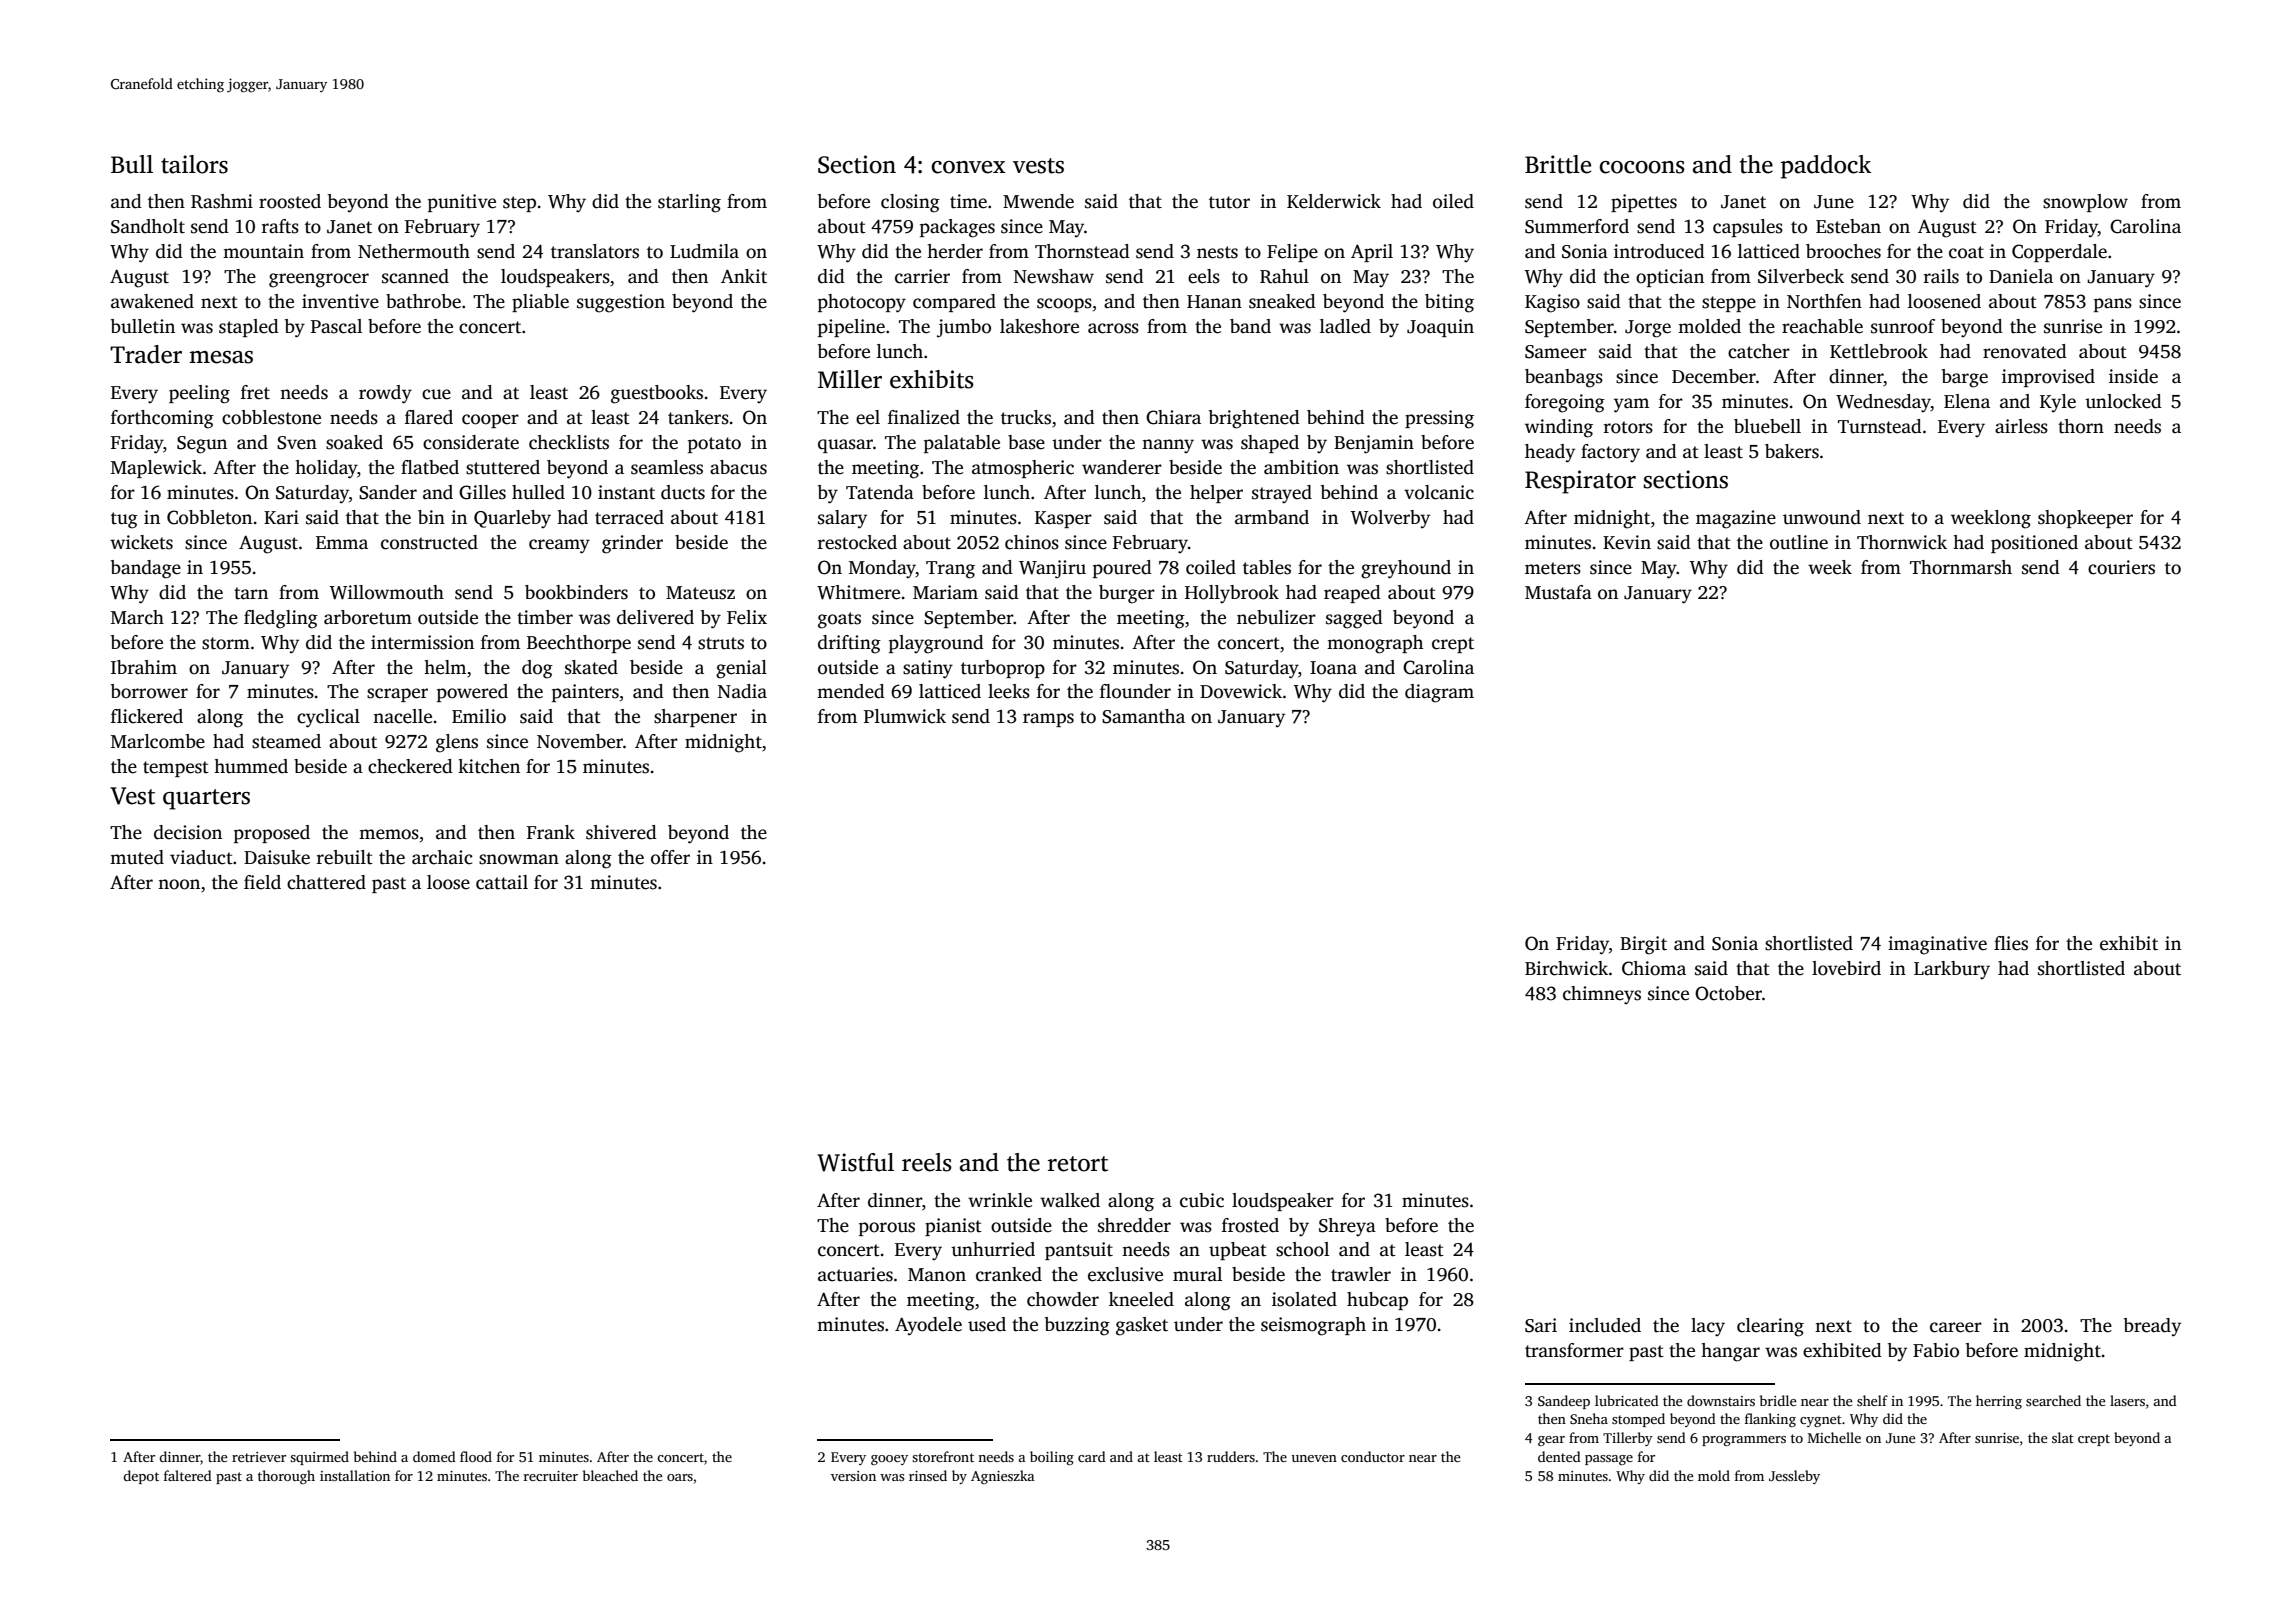 The image size is (2292, 1620). Describe the element at coordinates (964, 328) in the page. I see `jumbo` at that location.
